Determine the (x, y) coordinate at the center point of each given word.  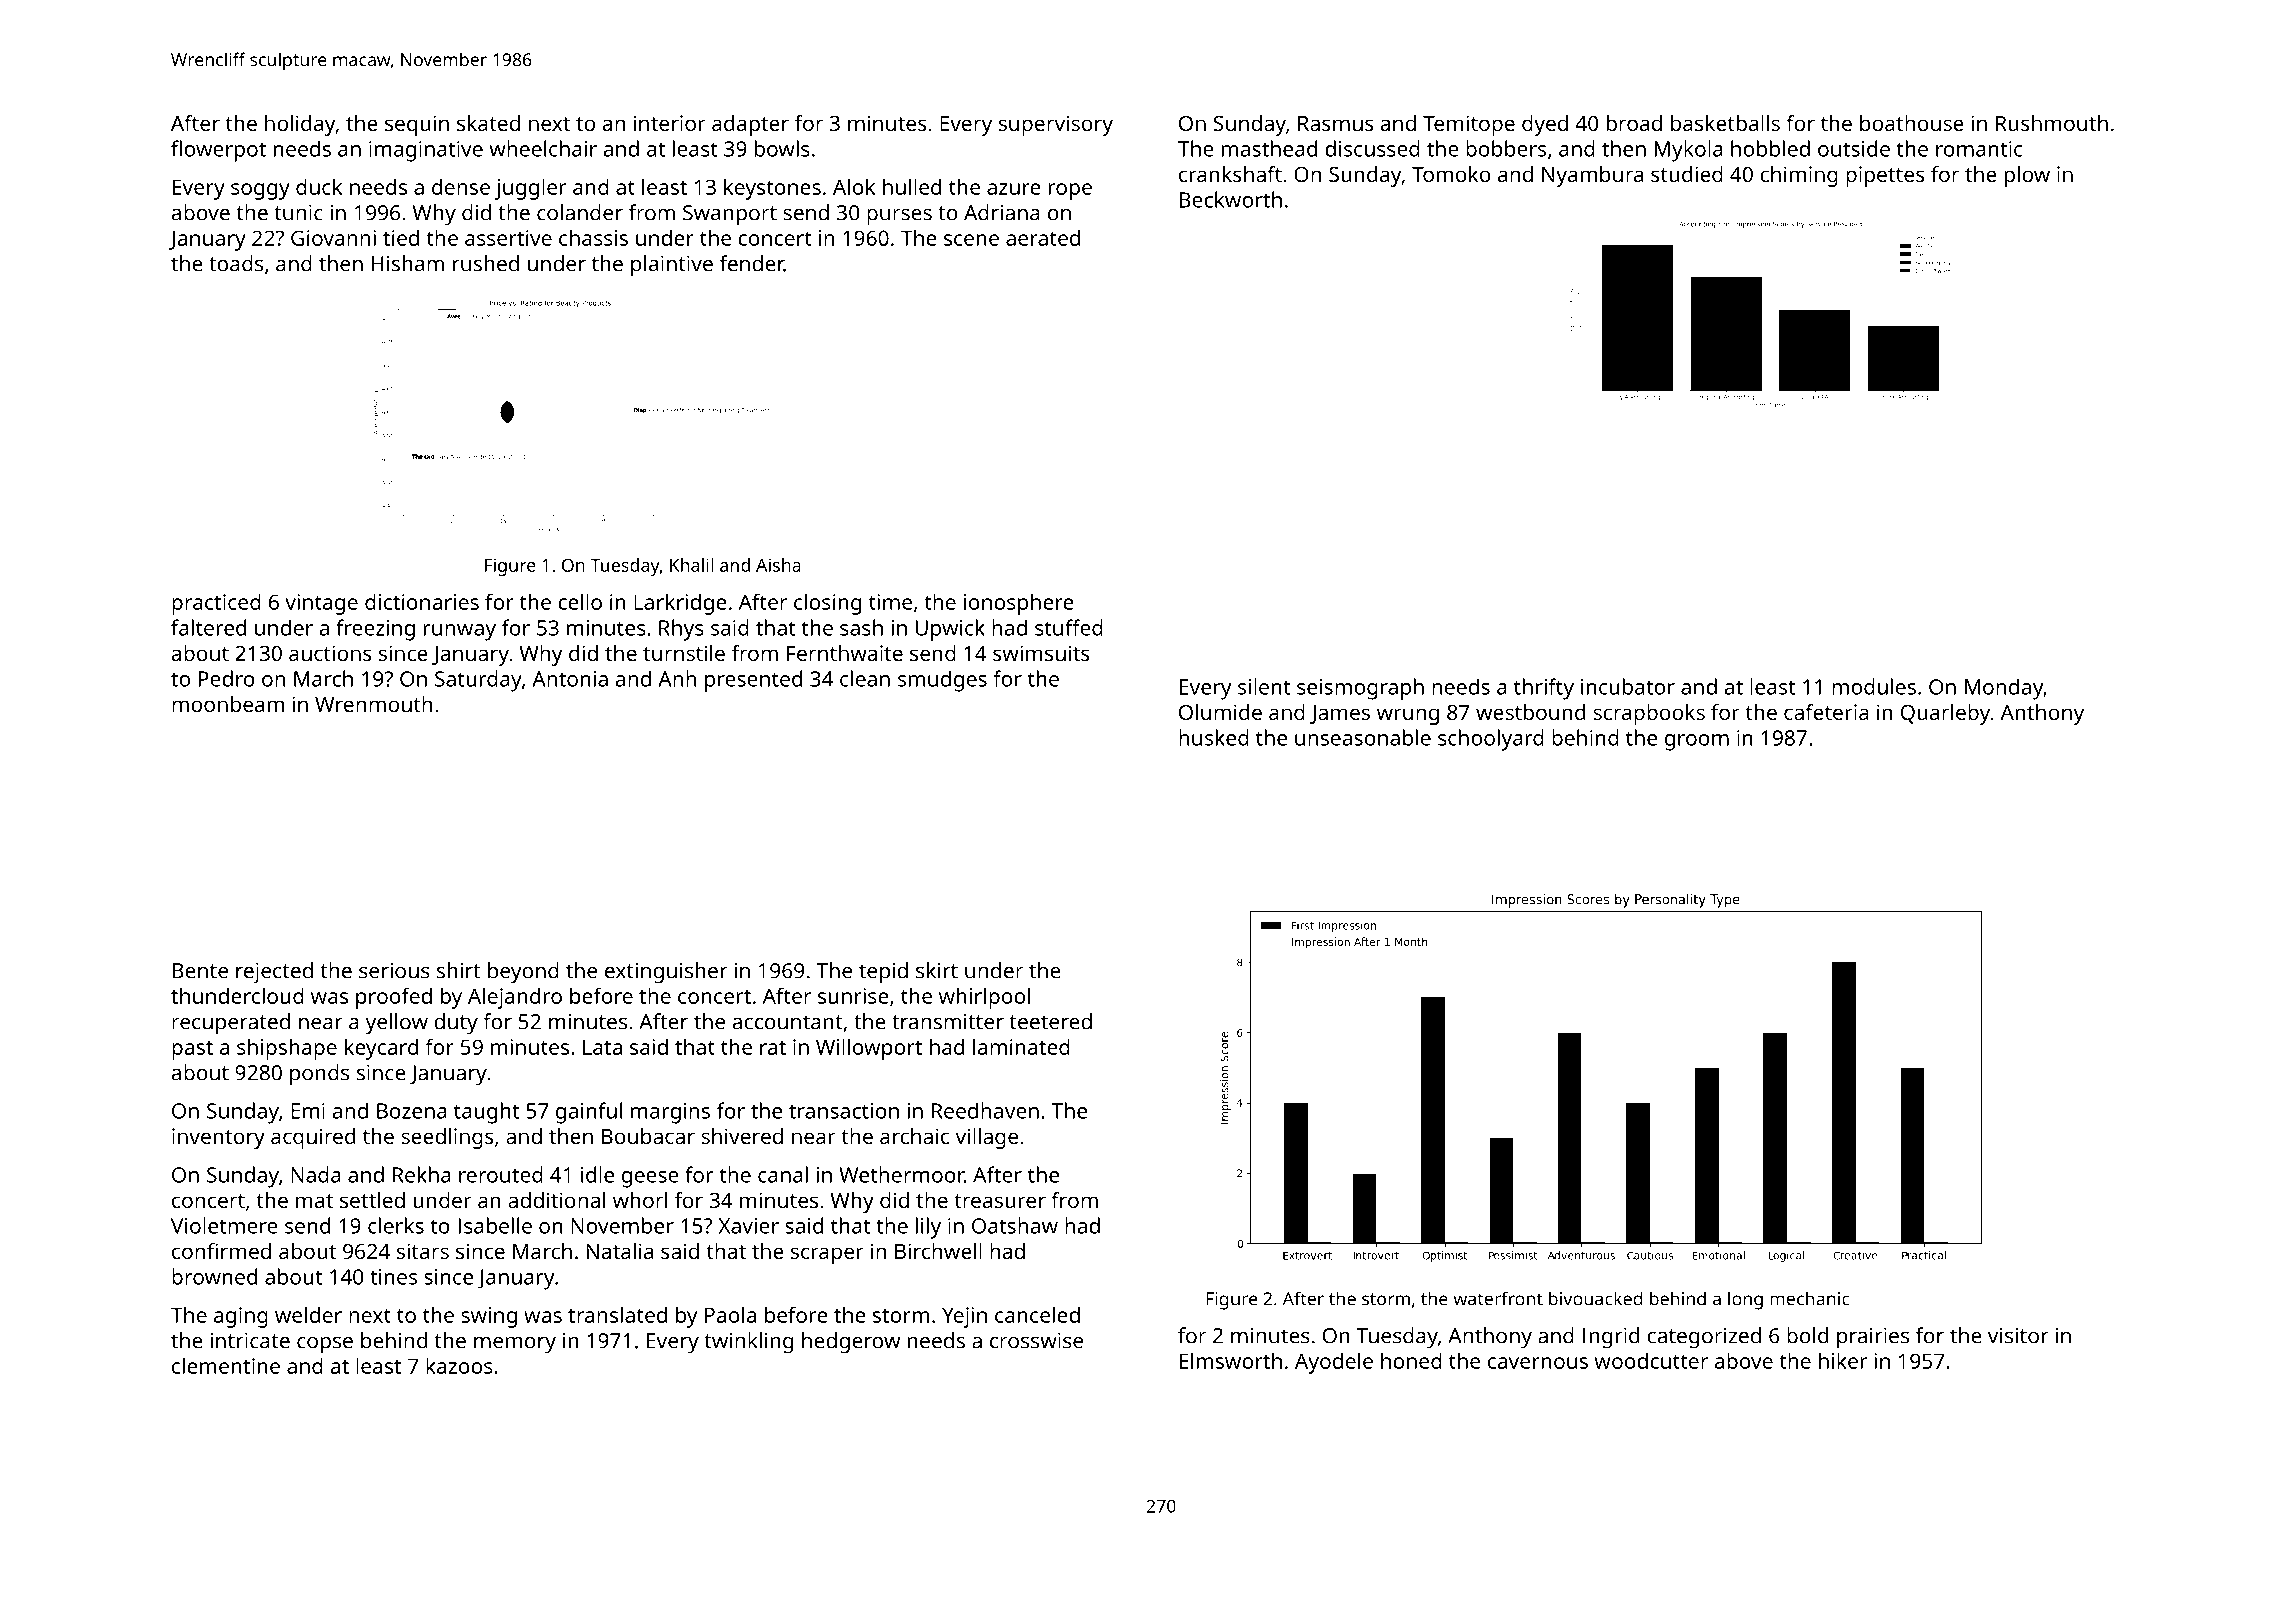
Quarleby (1945, 714)
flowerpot (218, 151)
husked (1214, 737)
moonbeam (228, 704)
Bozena (412, 1111)
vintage (321, 604)
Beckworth (1231, 199)
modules (1874, 686)
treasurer (1000, 1201)
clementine (226, 1365)
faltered (208, 627)
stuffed (1069, 627)
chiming (1799, 176)
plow (2027, 176)
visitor (2018, 1336)
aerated (1043, 237)
